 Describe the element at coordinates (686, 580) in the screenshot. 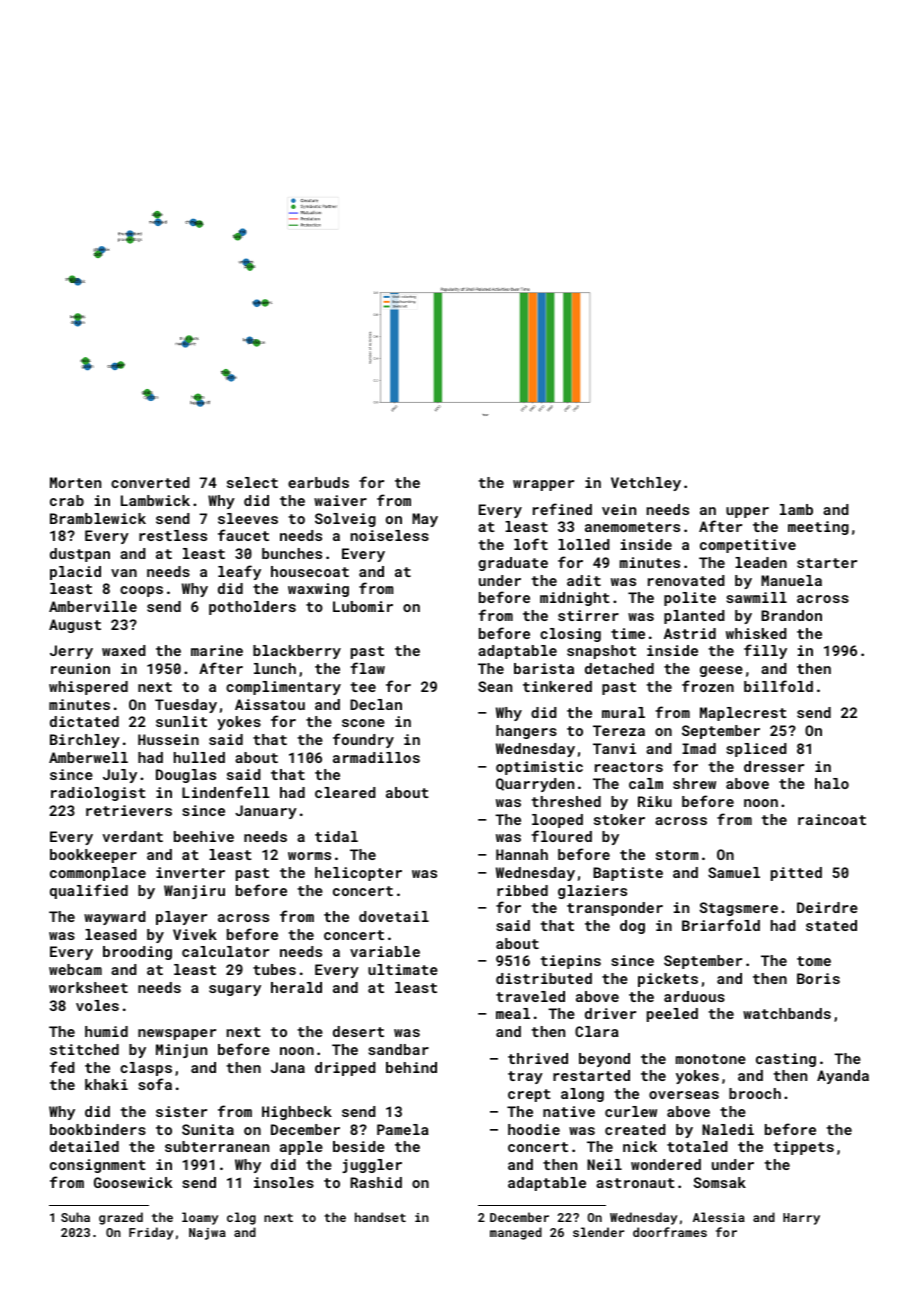

I see `renovated` at that location.
